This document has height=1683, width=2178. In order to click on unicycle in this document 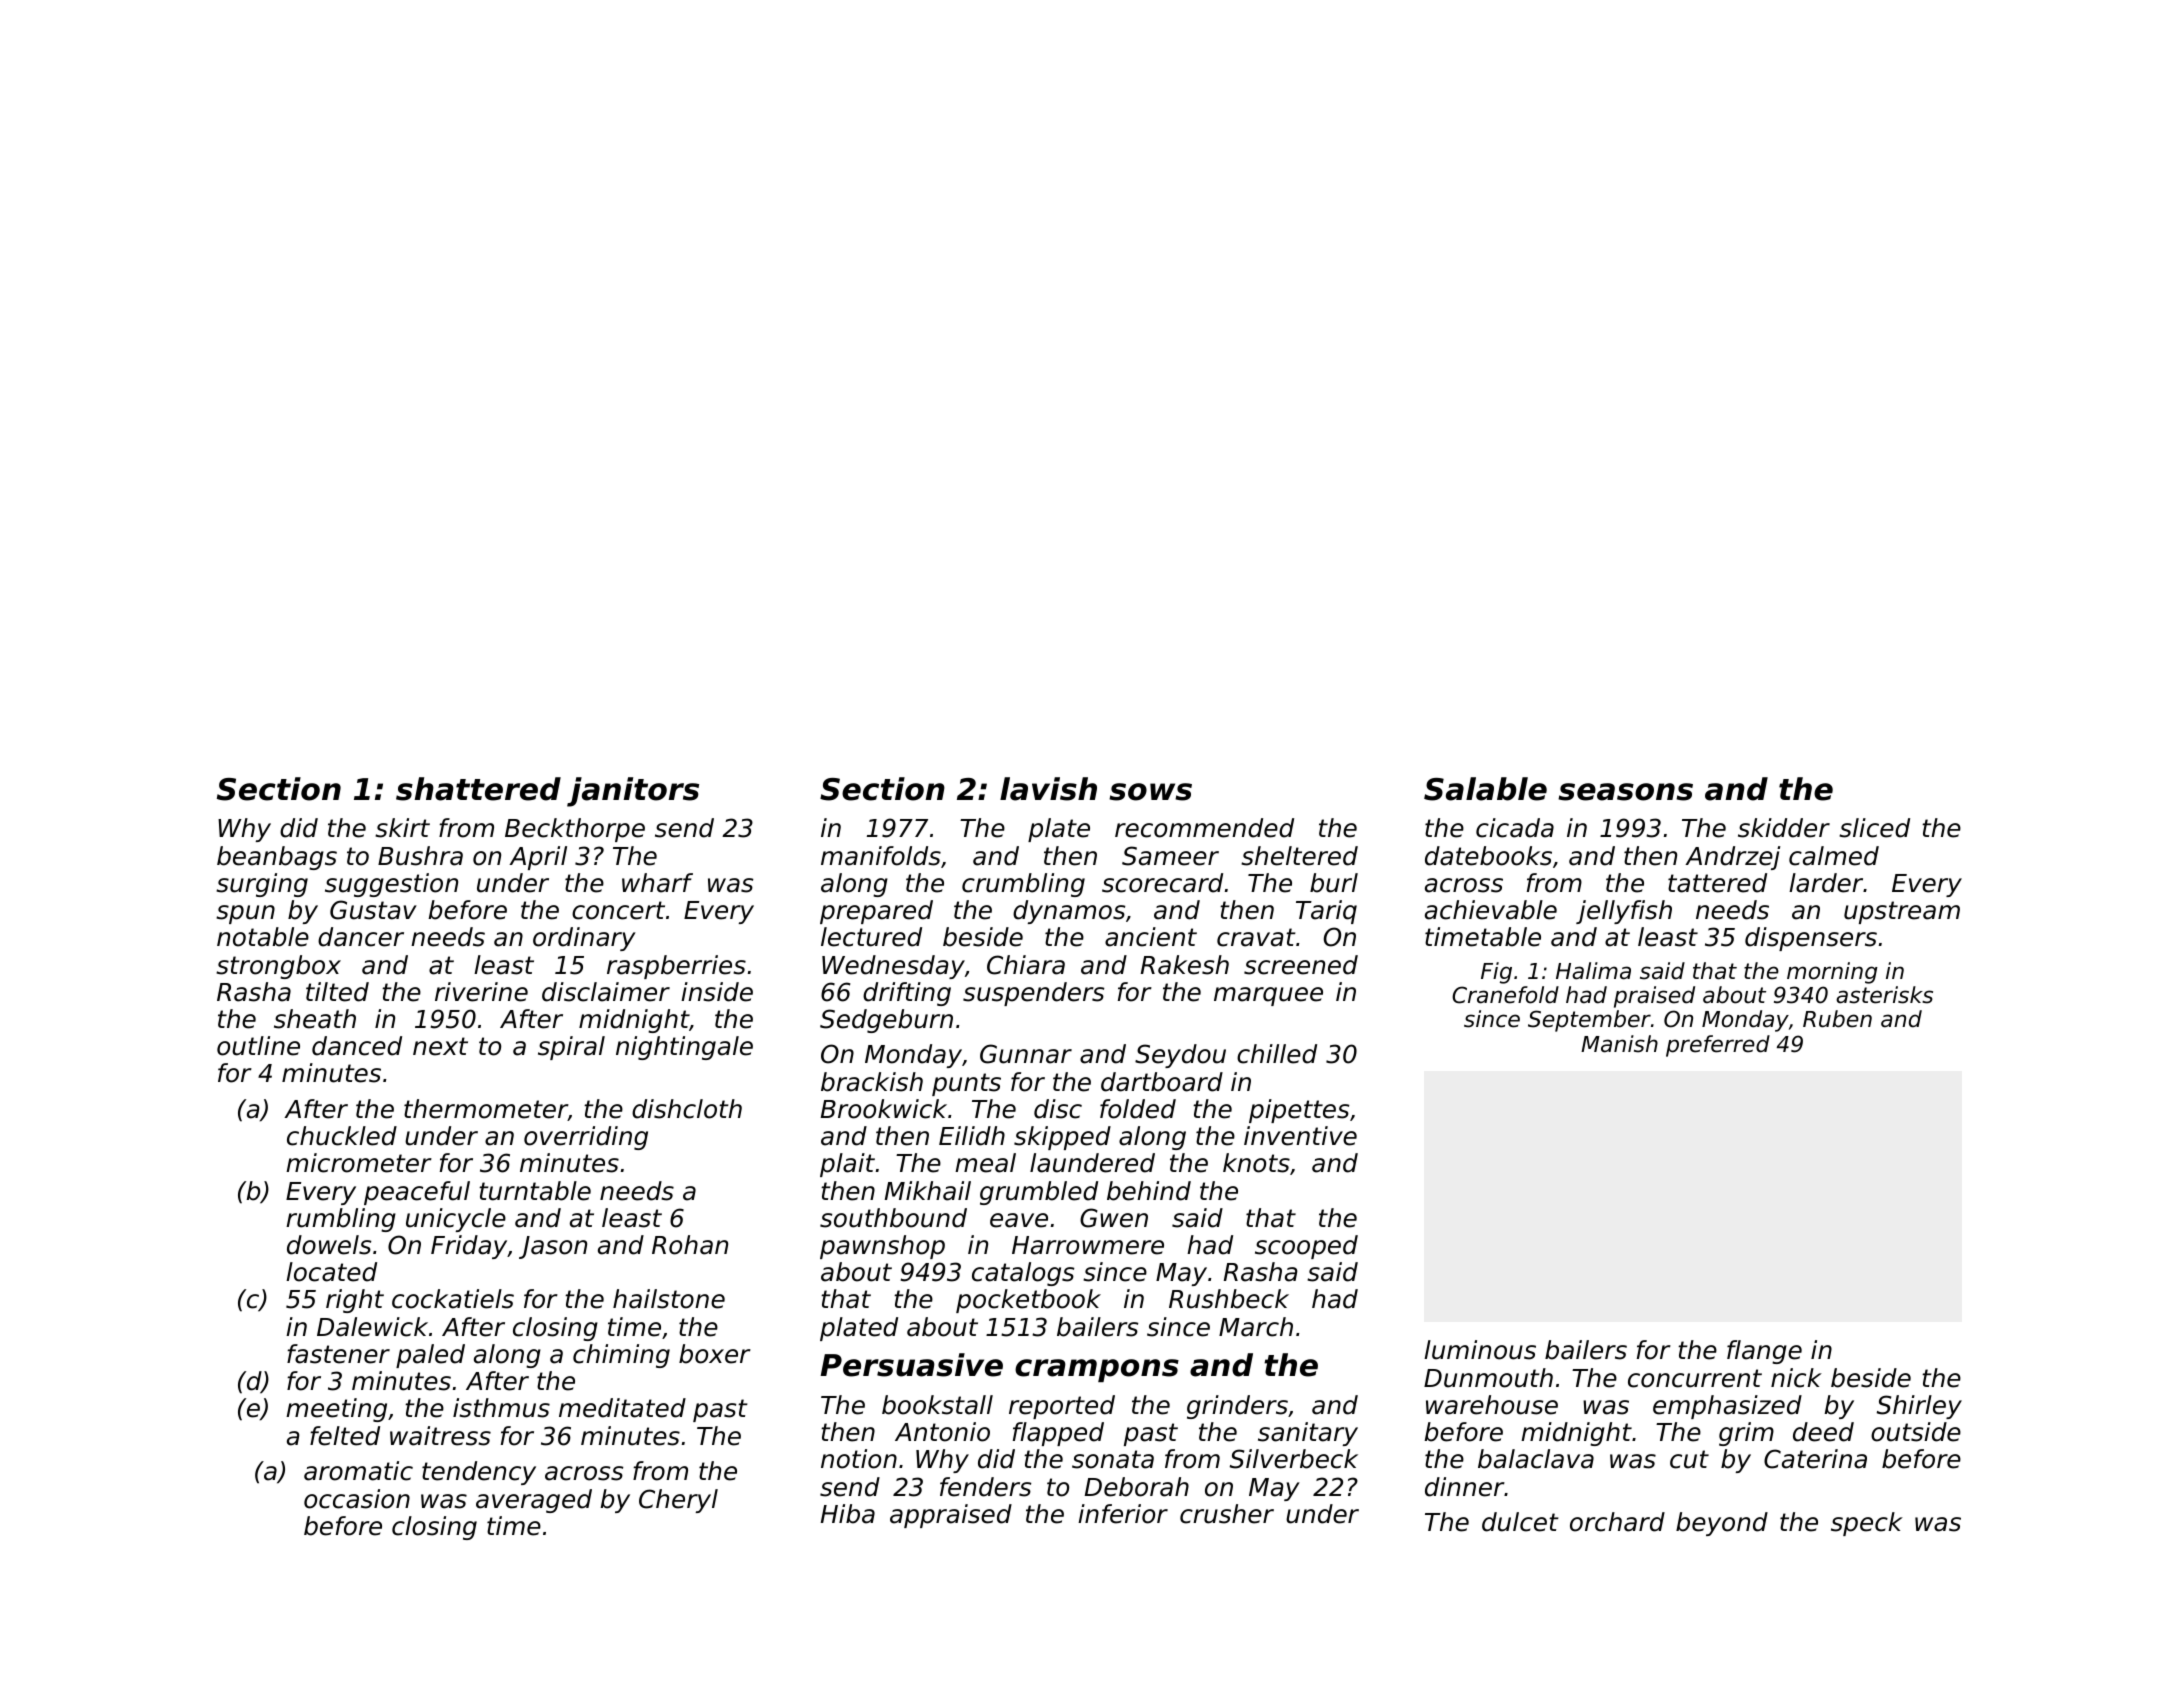, I will do `click(456, 1220)`.
